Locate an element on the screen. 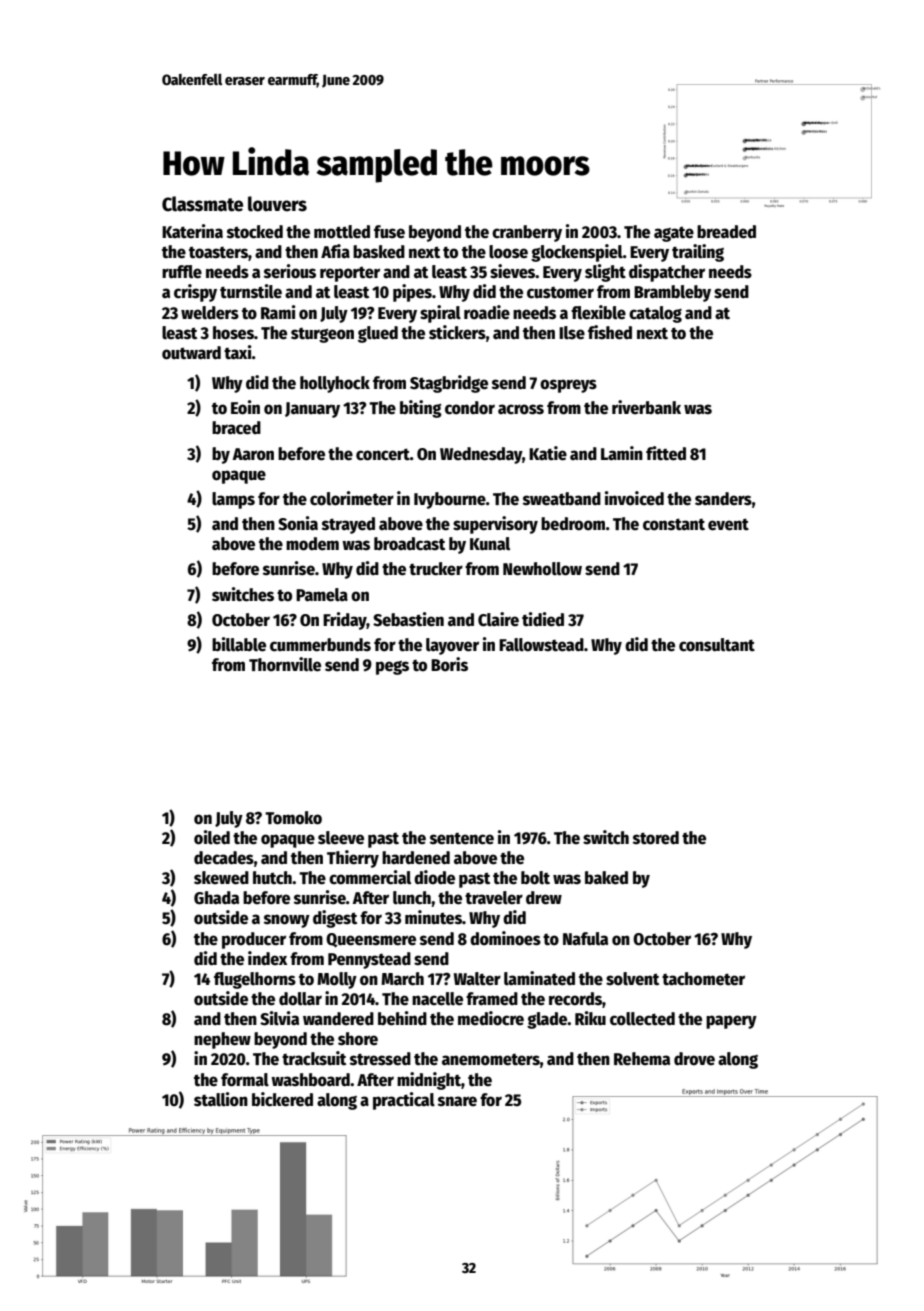  cranberry is located at coordinates (527, 233).
